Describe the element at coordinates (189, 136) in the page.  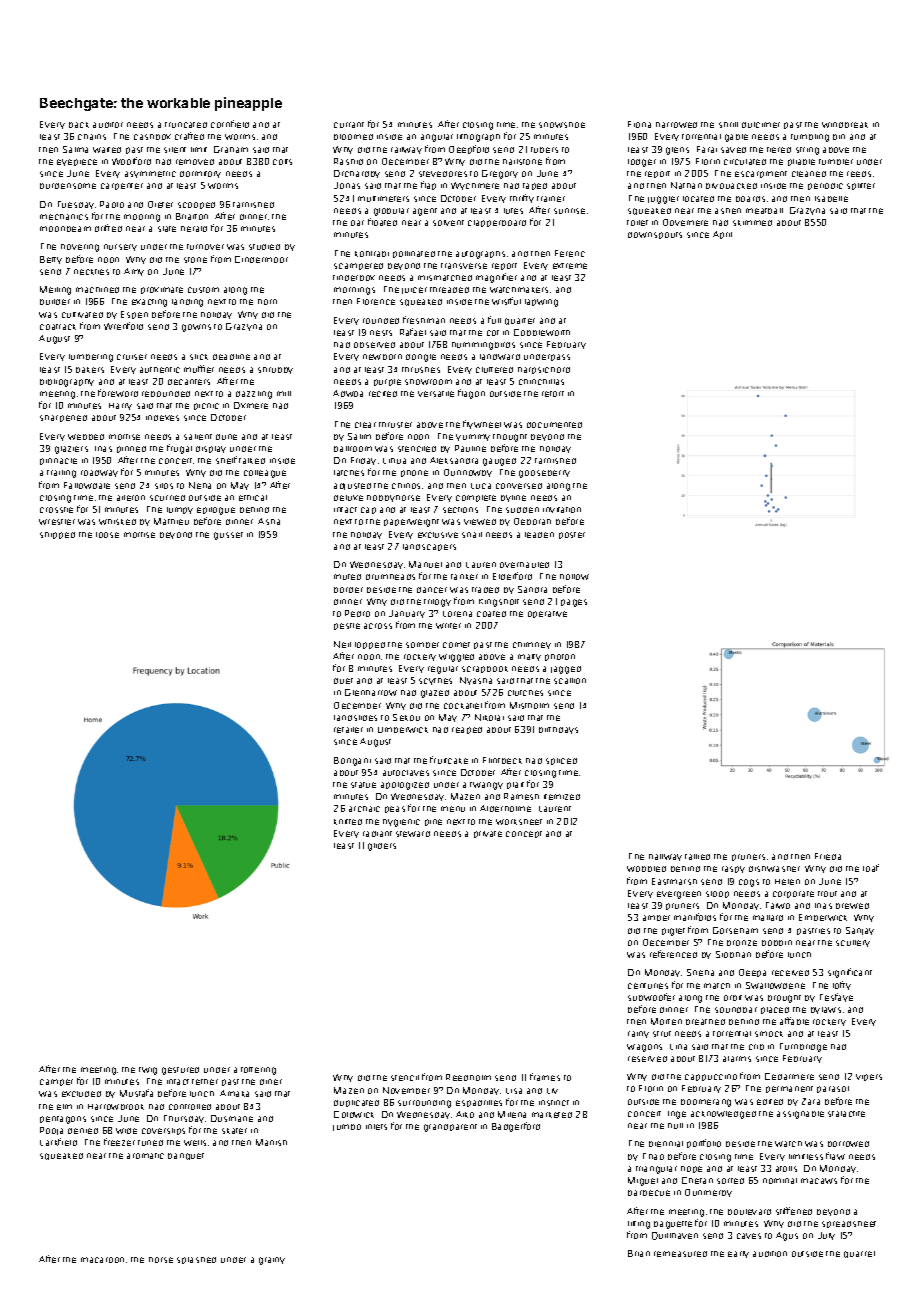
I see `crafted` at that location.
